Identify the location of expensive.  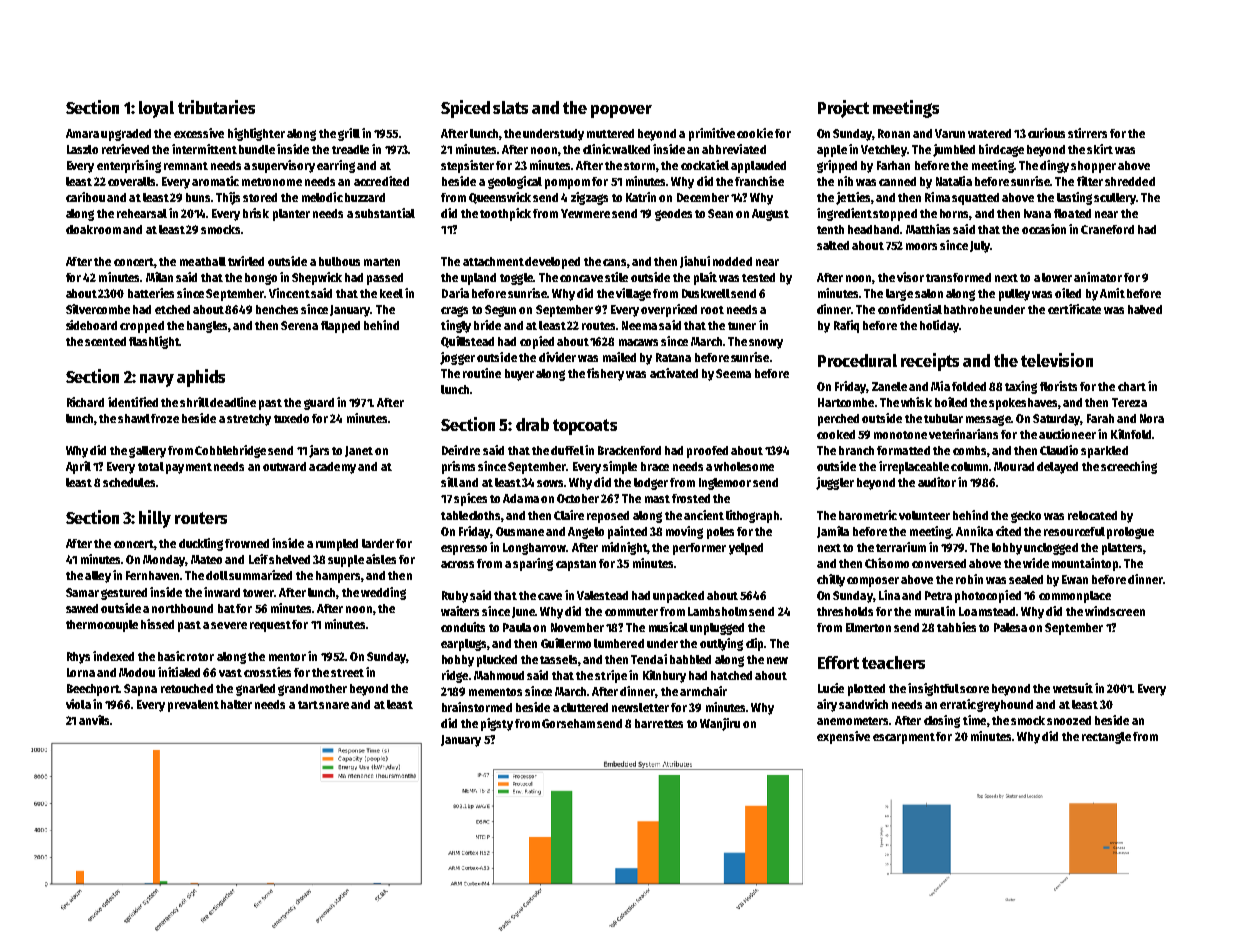
(843, 737).
